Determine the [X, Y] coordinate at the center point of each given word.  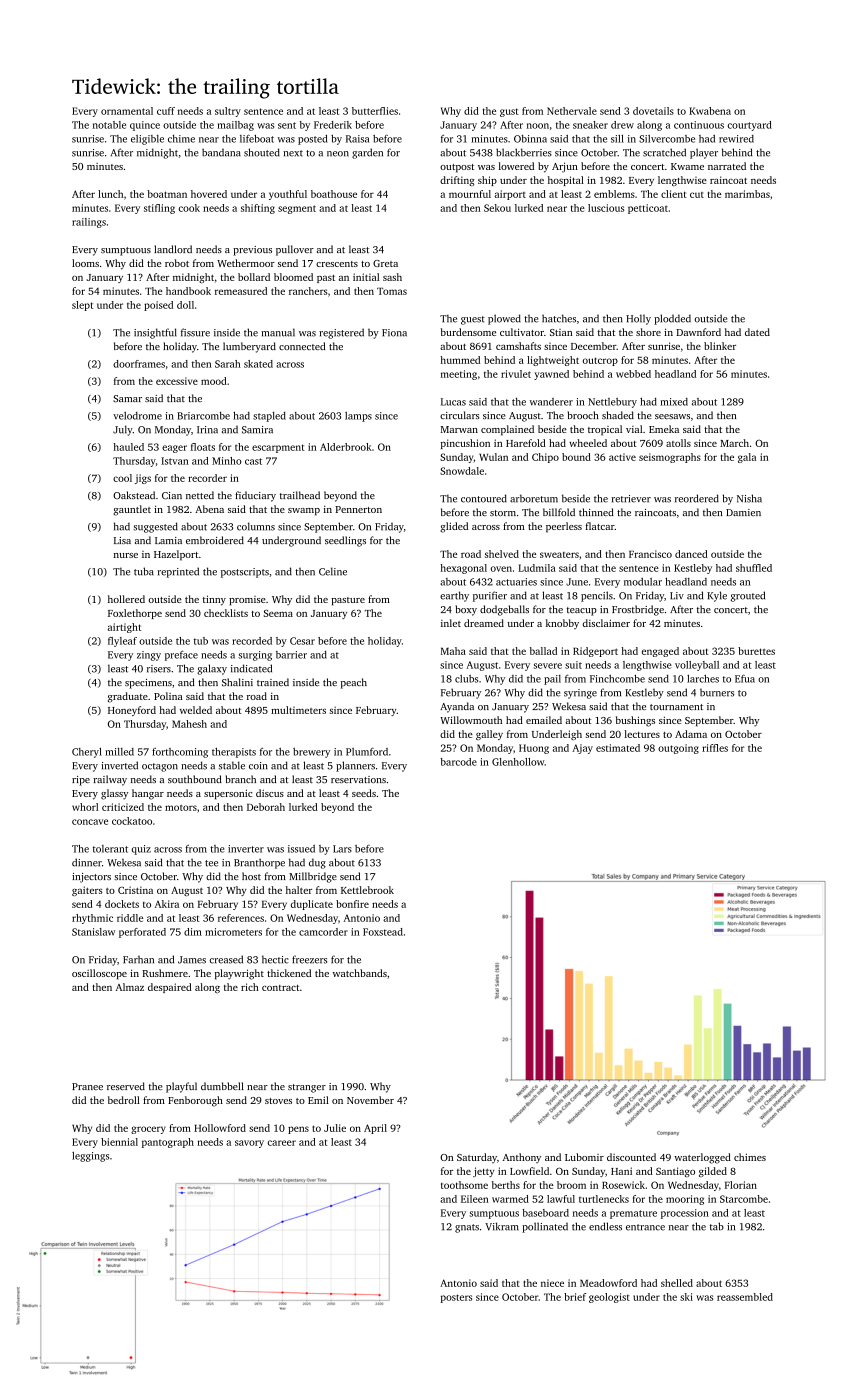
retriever [631, 499]
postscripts [245, 573]
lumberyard [249, 347]
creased [226, 959]
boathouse [334, 194]
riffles [715, 748]
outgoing [678, 749]
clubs [466, 679]
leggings [90, 1157]
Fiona [394, 333]
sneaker [590, 125]
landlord [173, 249]
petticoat [648, 209]
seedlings [345, 541]
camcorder [323, 932]
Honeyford [132, 711]
